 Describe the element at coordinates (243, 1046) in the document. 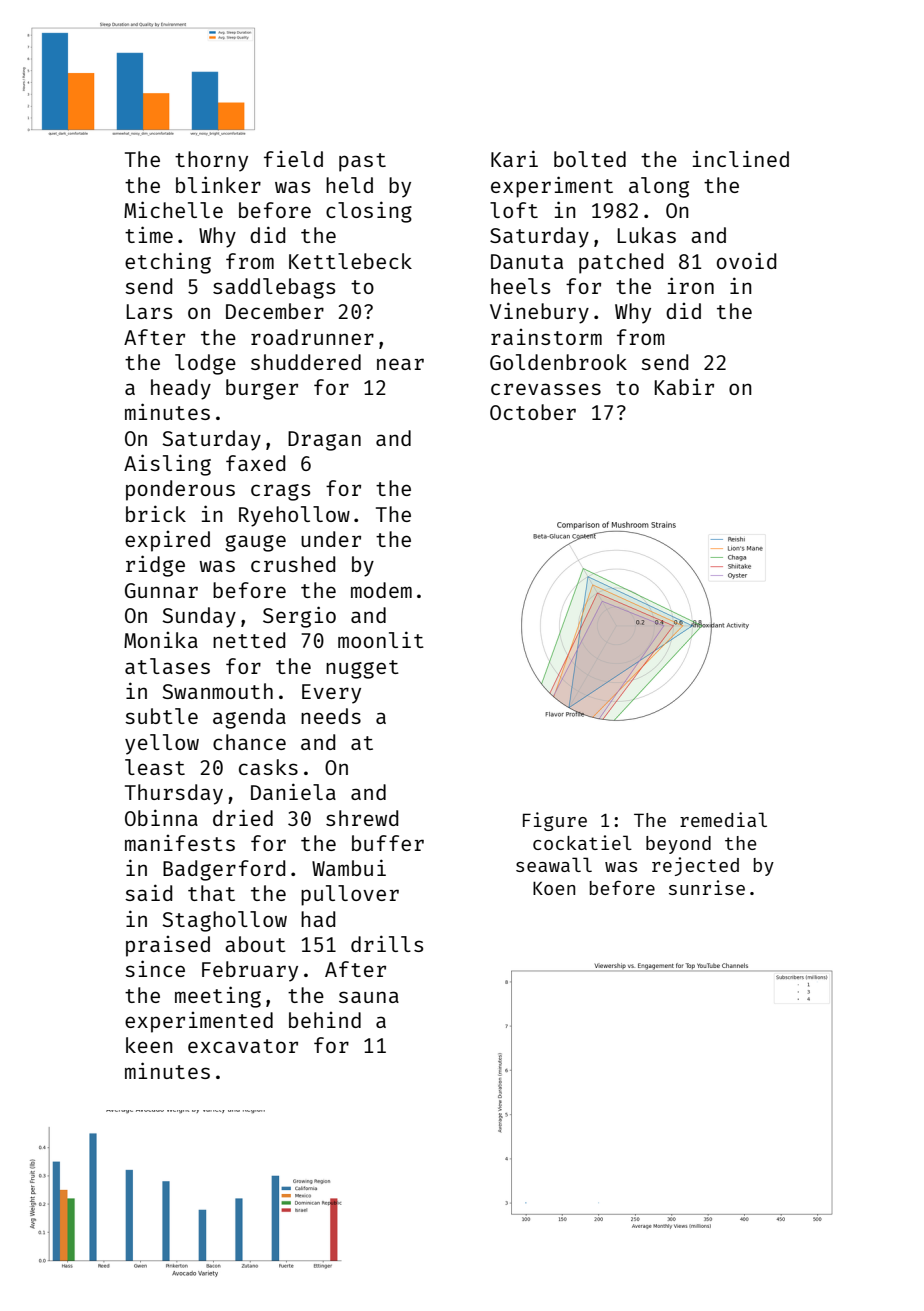

I see `excavator` at that location.
